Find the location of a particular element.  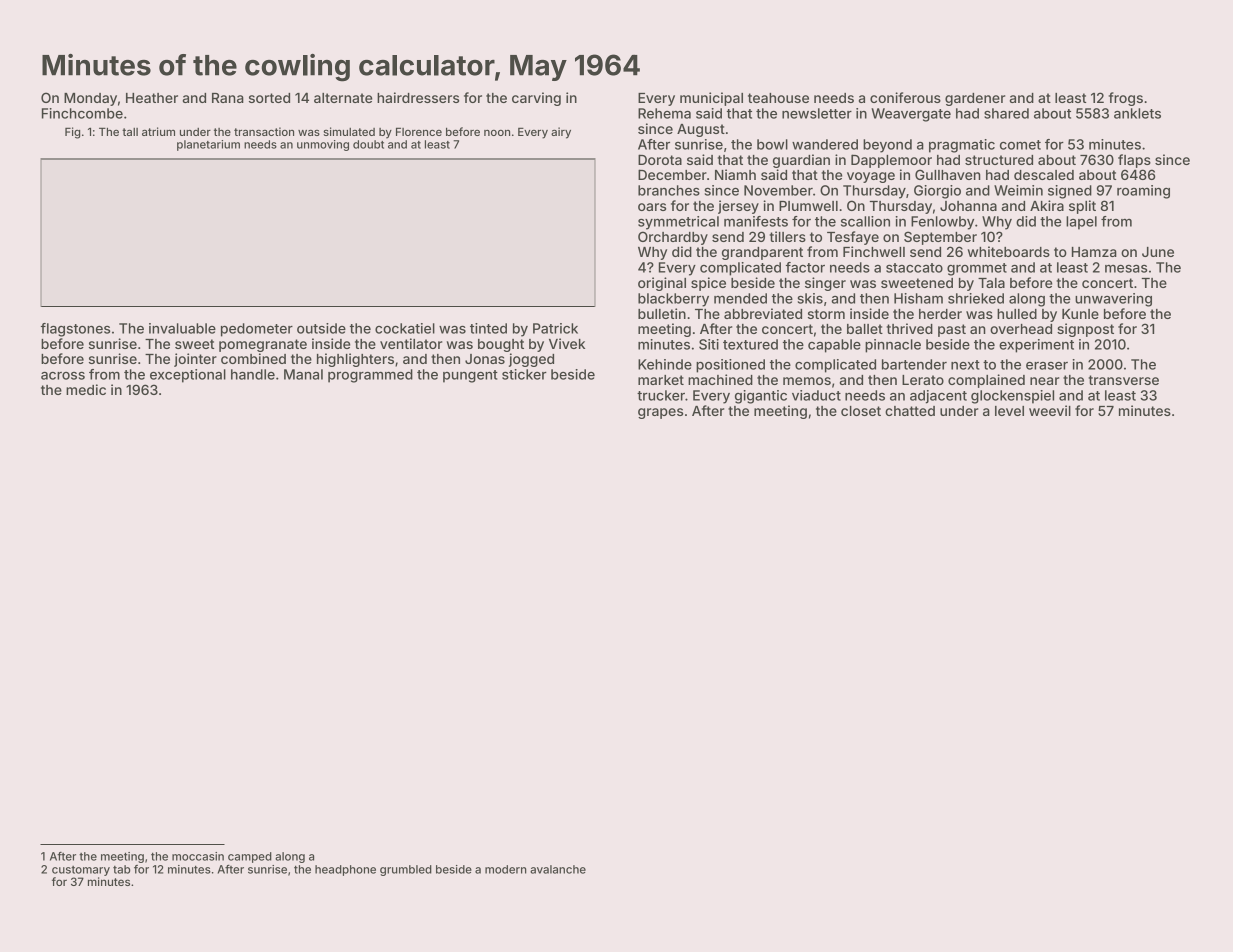

jointer is located at coordinates (195, 360).
